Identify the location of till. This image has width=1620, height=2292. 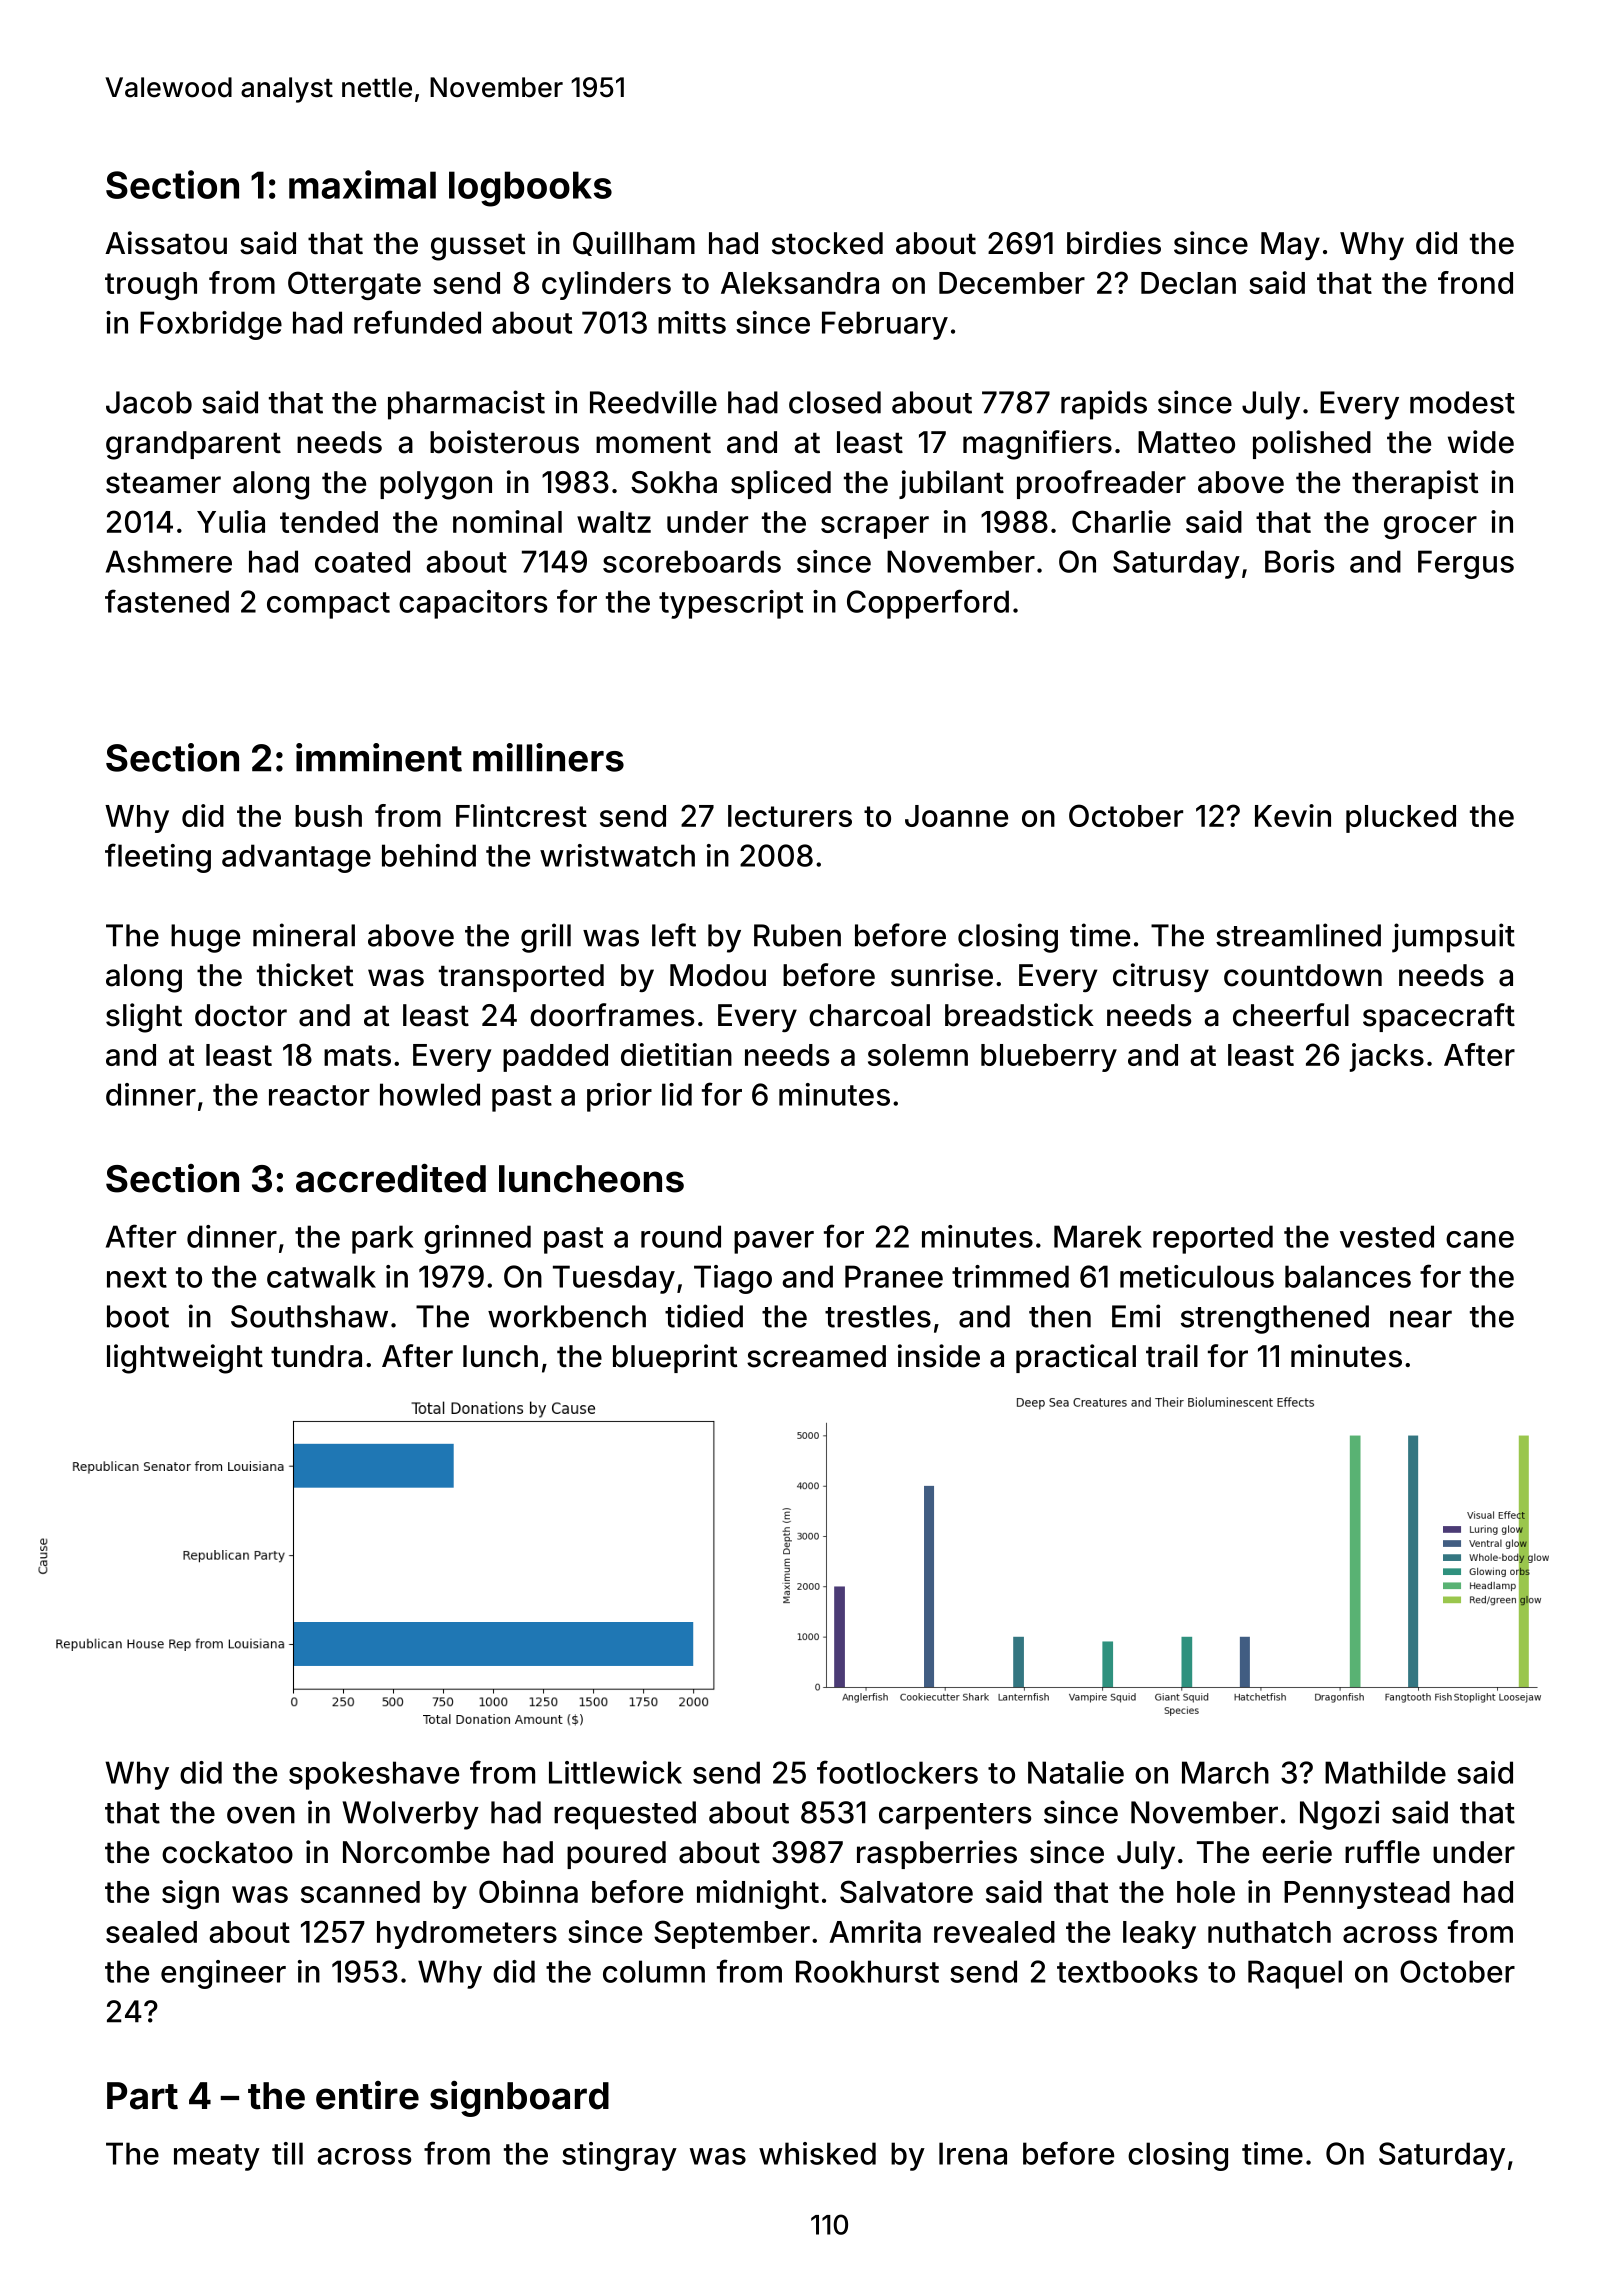
(287, 2153).
